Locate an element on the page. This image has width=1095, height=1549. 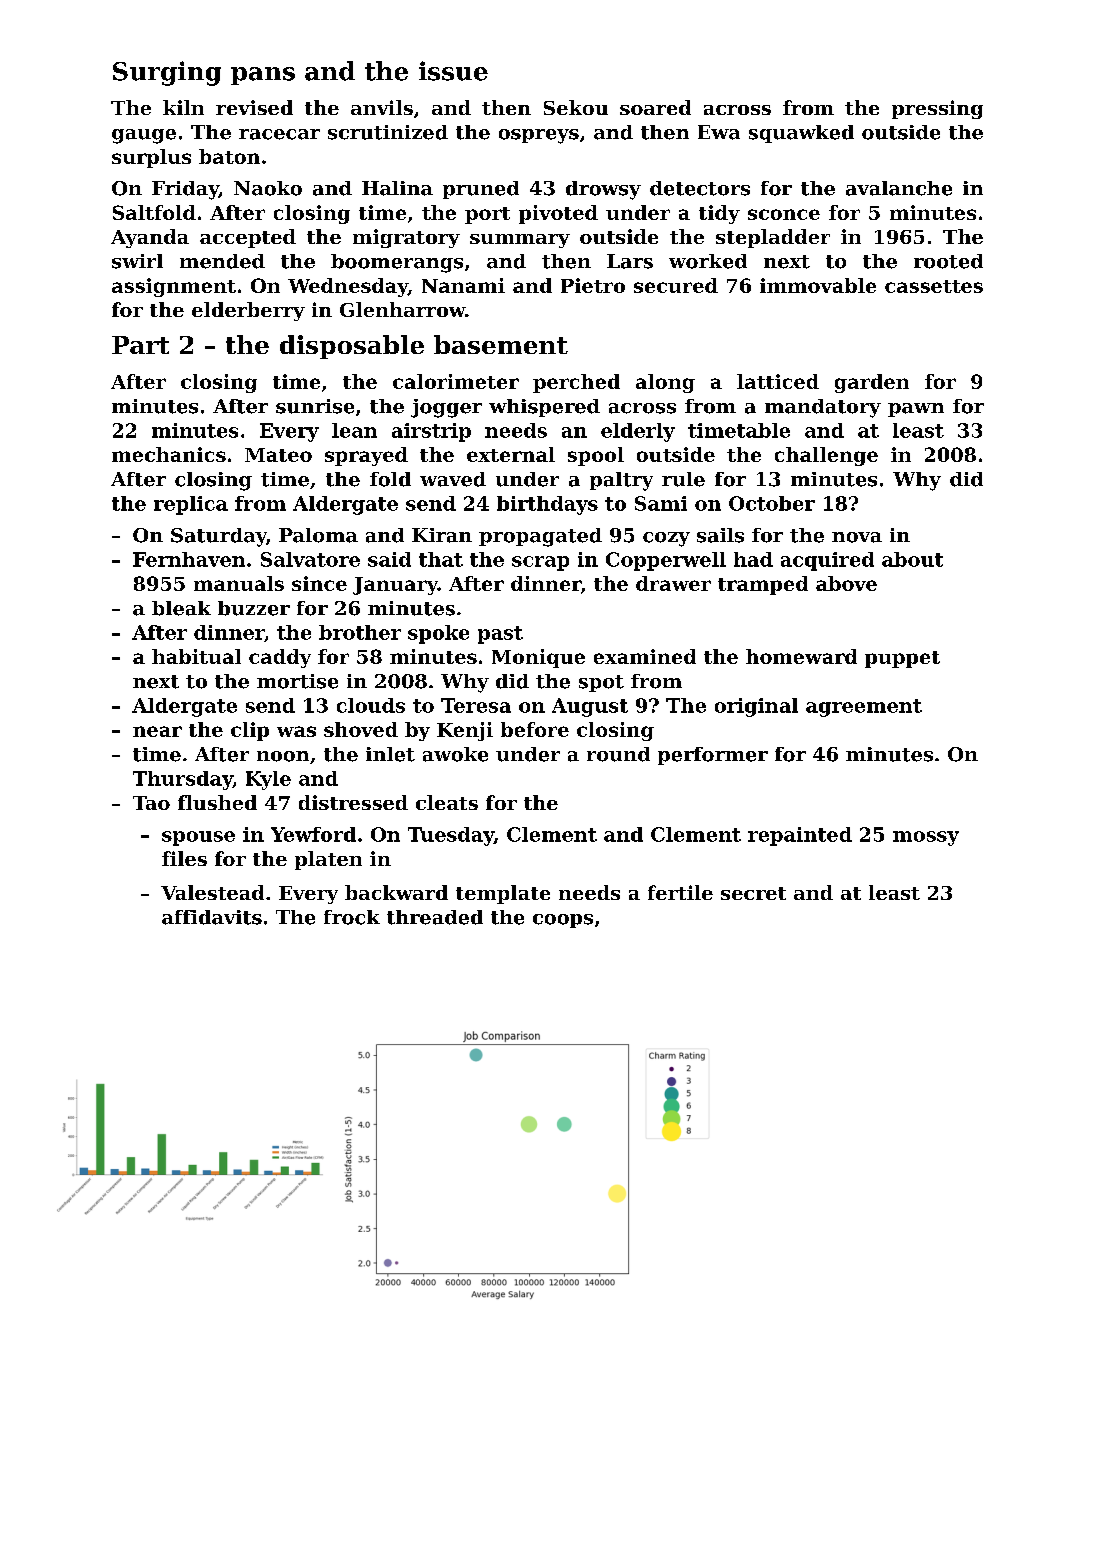
performer is located at coordinates (713, 756).
